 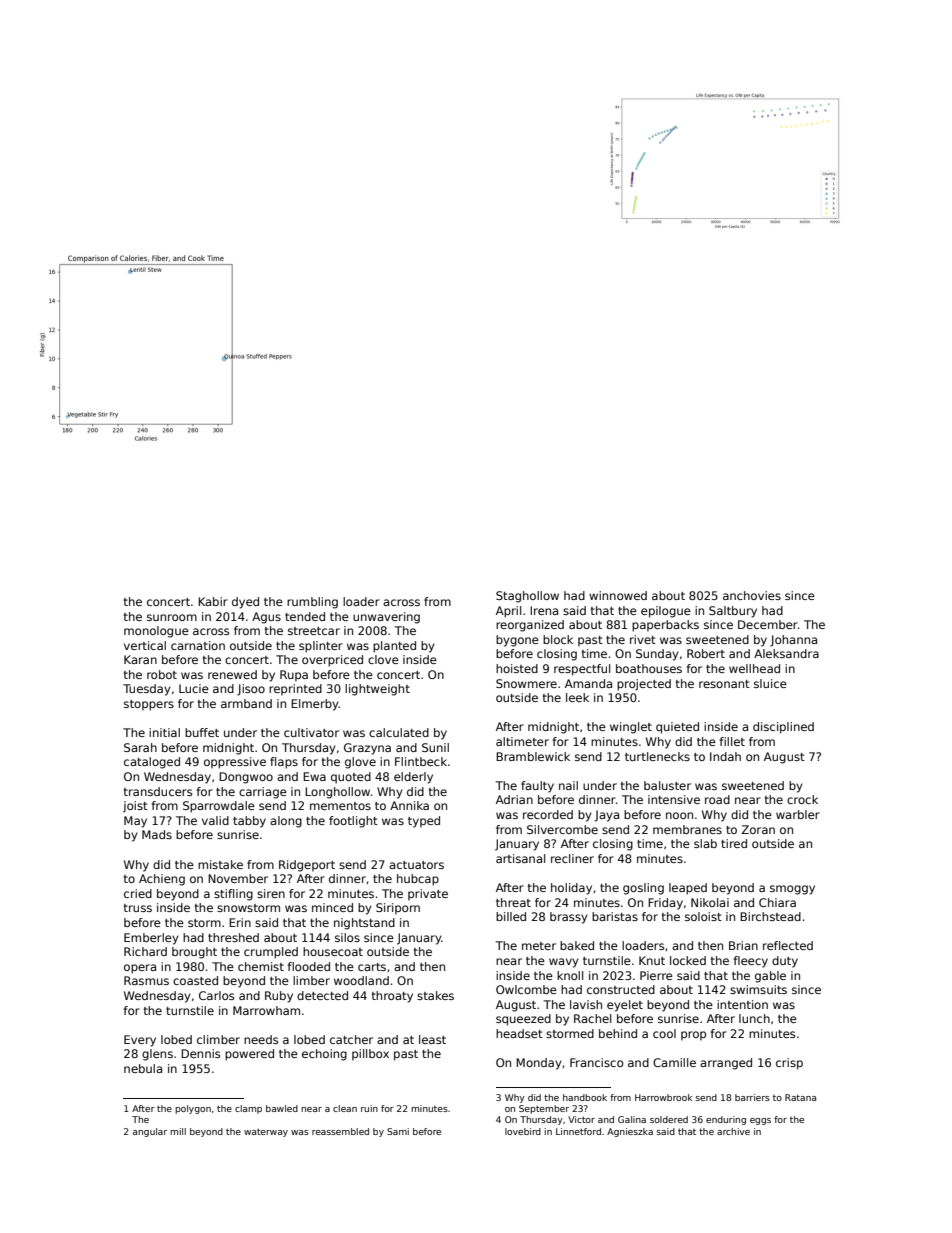 What do you see at coordinates (631, 728) in the screenshot?
I see `winglet` at bounding box center [631, 728].
